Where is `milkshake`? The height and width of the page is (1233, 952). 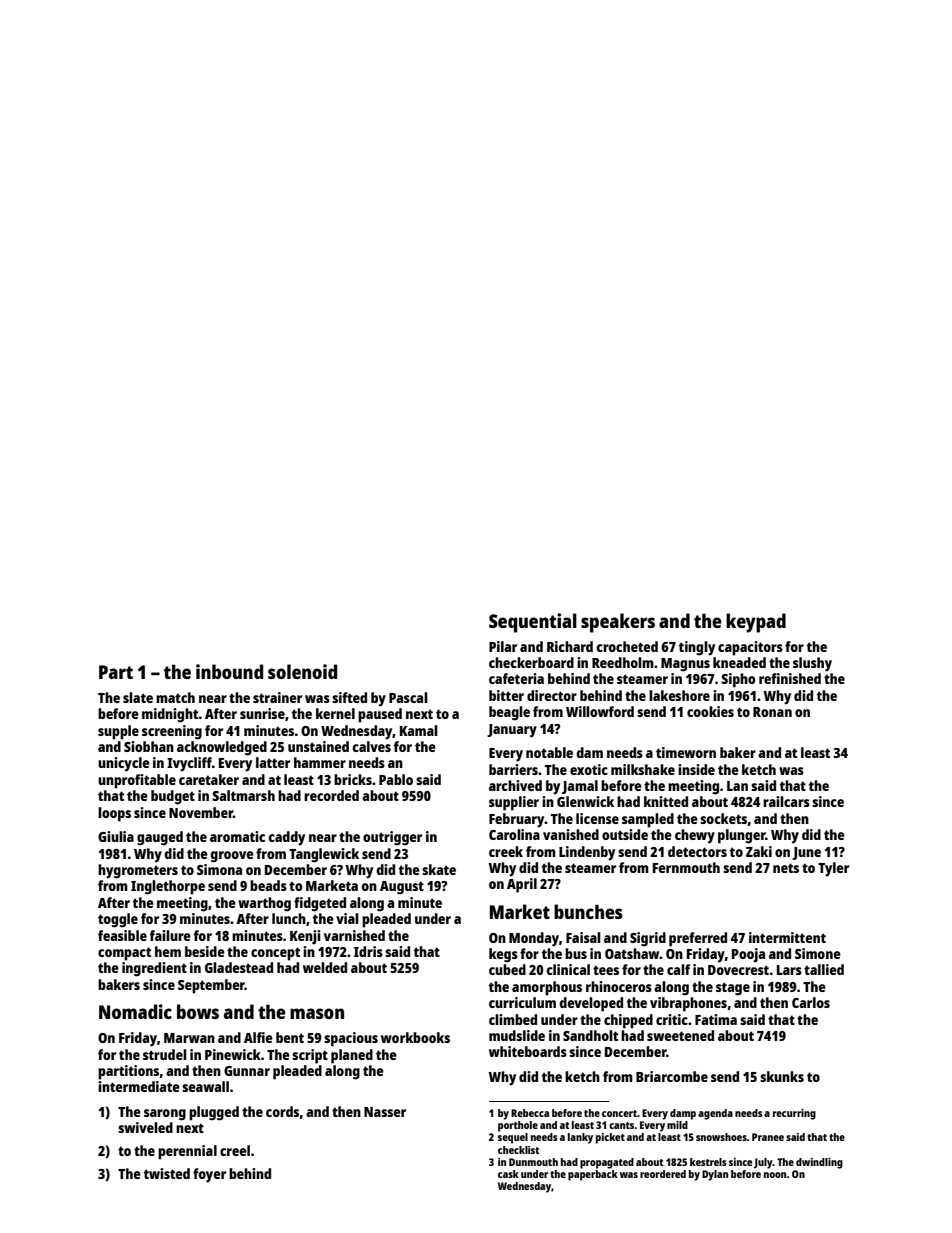
milkshake is located at coordinates (643, 769).
